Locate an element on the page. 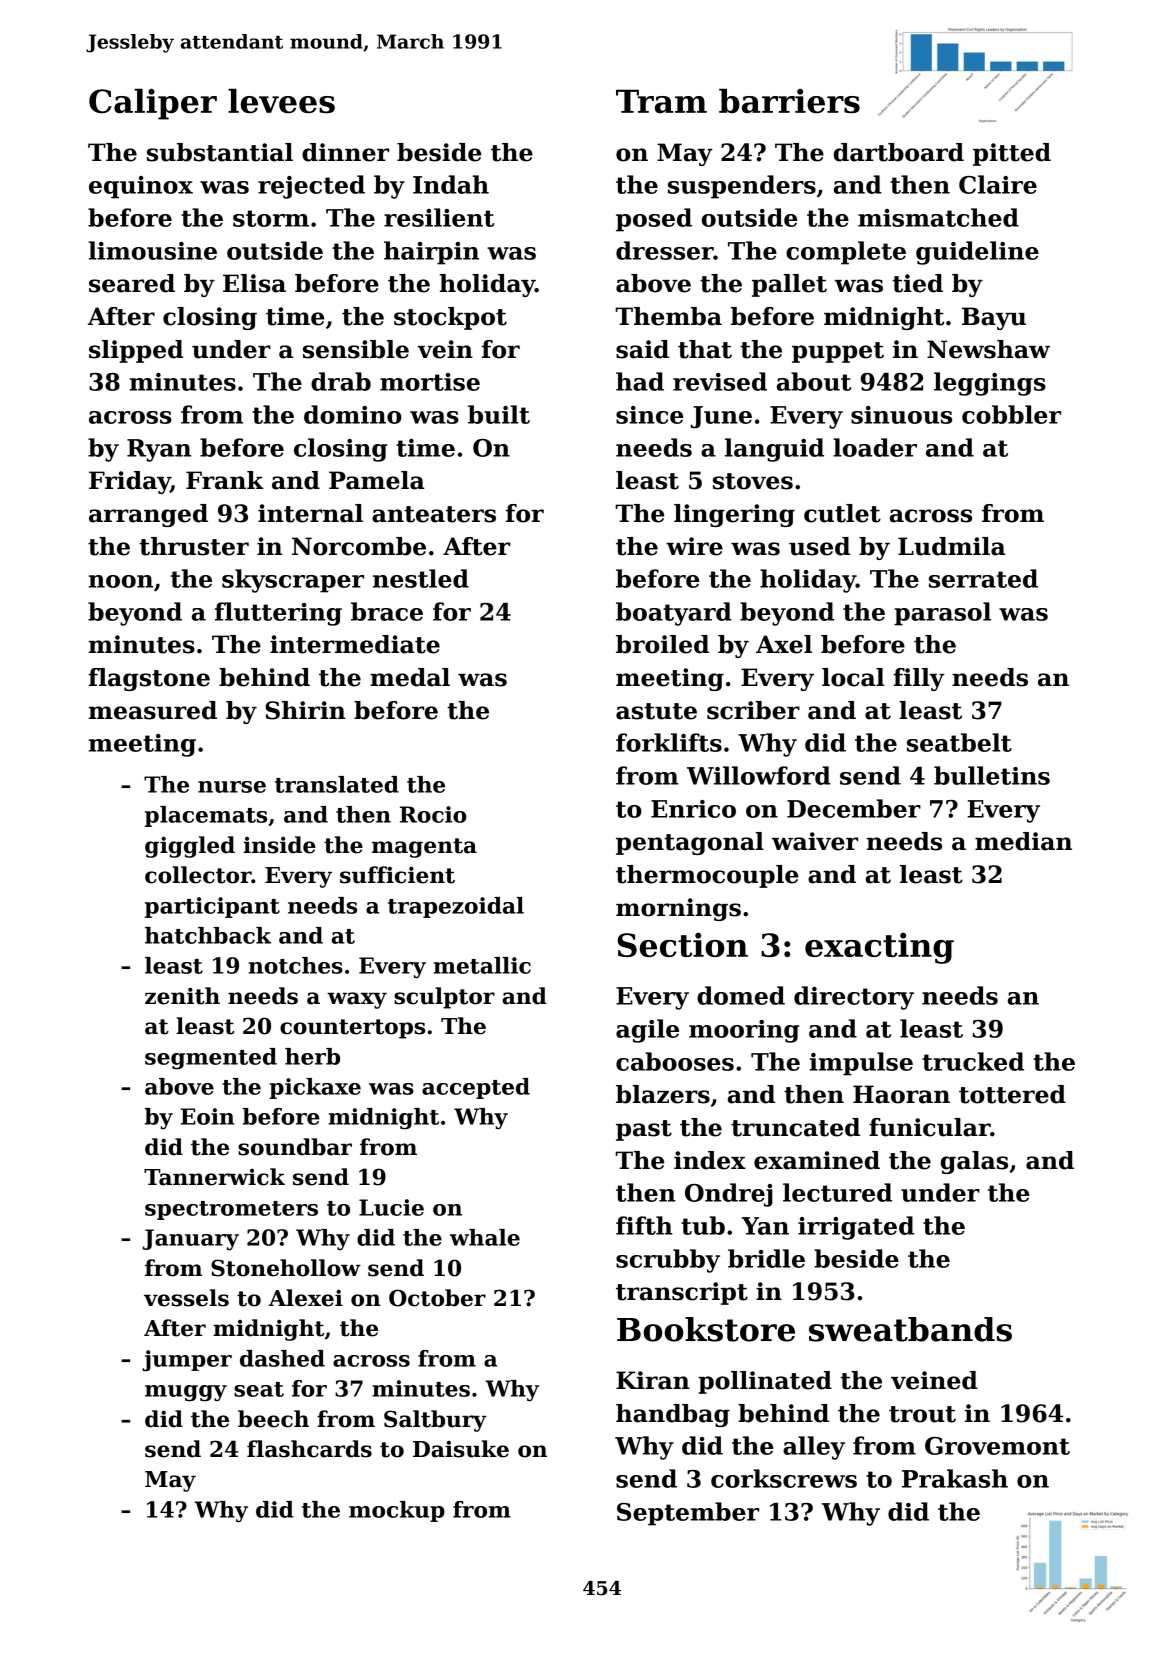 This image has width=1165, height=1654. cobbler is located at coordinates (1011, 414).
